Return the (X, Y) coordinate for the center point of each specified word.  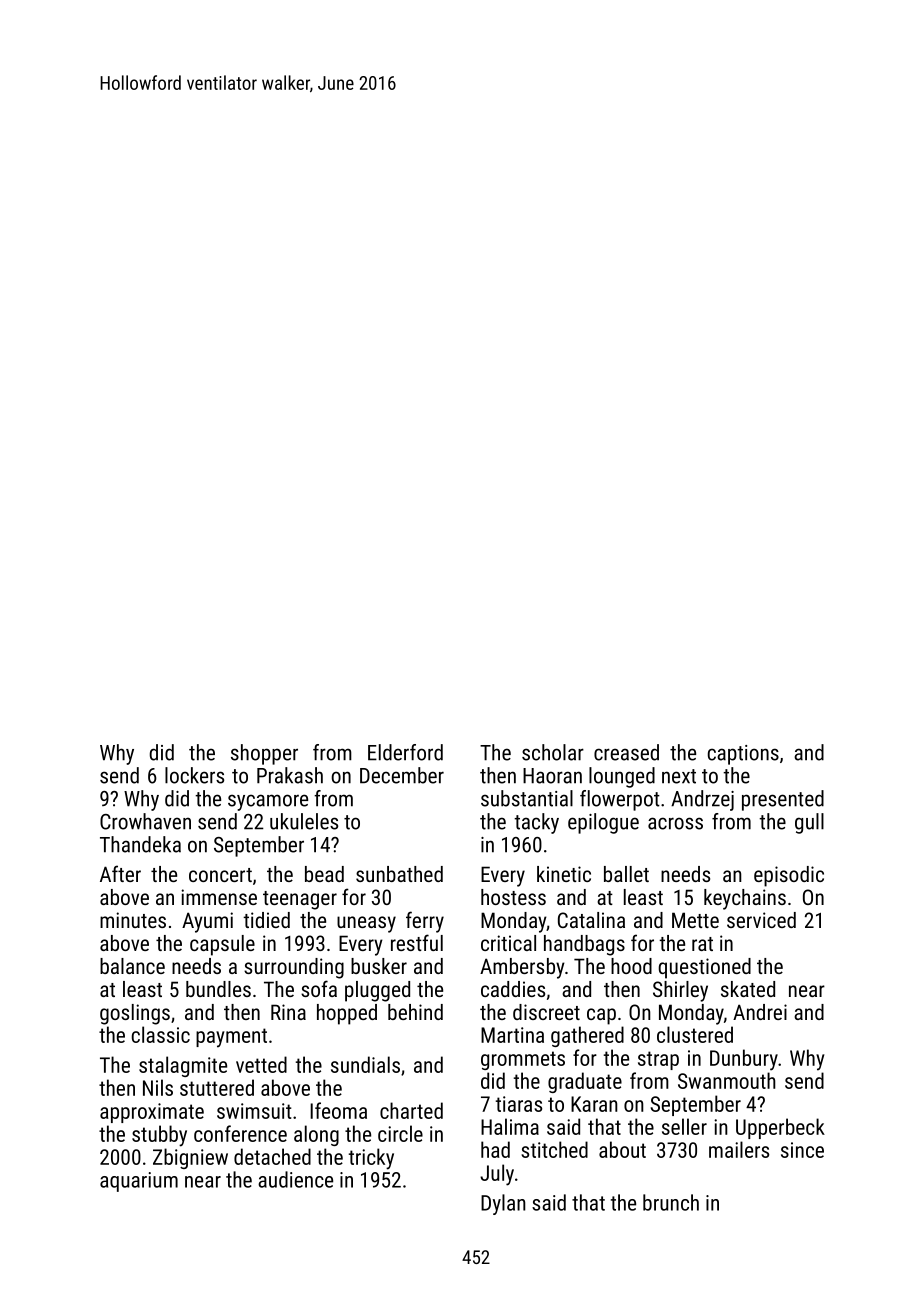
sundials (365, 1064)
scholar (553, 752)
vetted (261, 1064)
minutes (133, 920)
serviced (761, 920)
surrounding (294, 968)
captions (743, 755)
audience (295, 1179)
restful (417, 942)
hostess (513, 897)
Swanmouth (727, 1080)
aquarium (139, 1182)
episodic (789, 876)
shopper (264, 754)
